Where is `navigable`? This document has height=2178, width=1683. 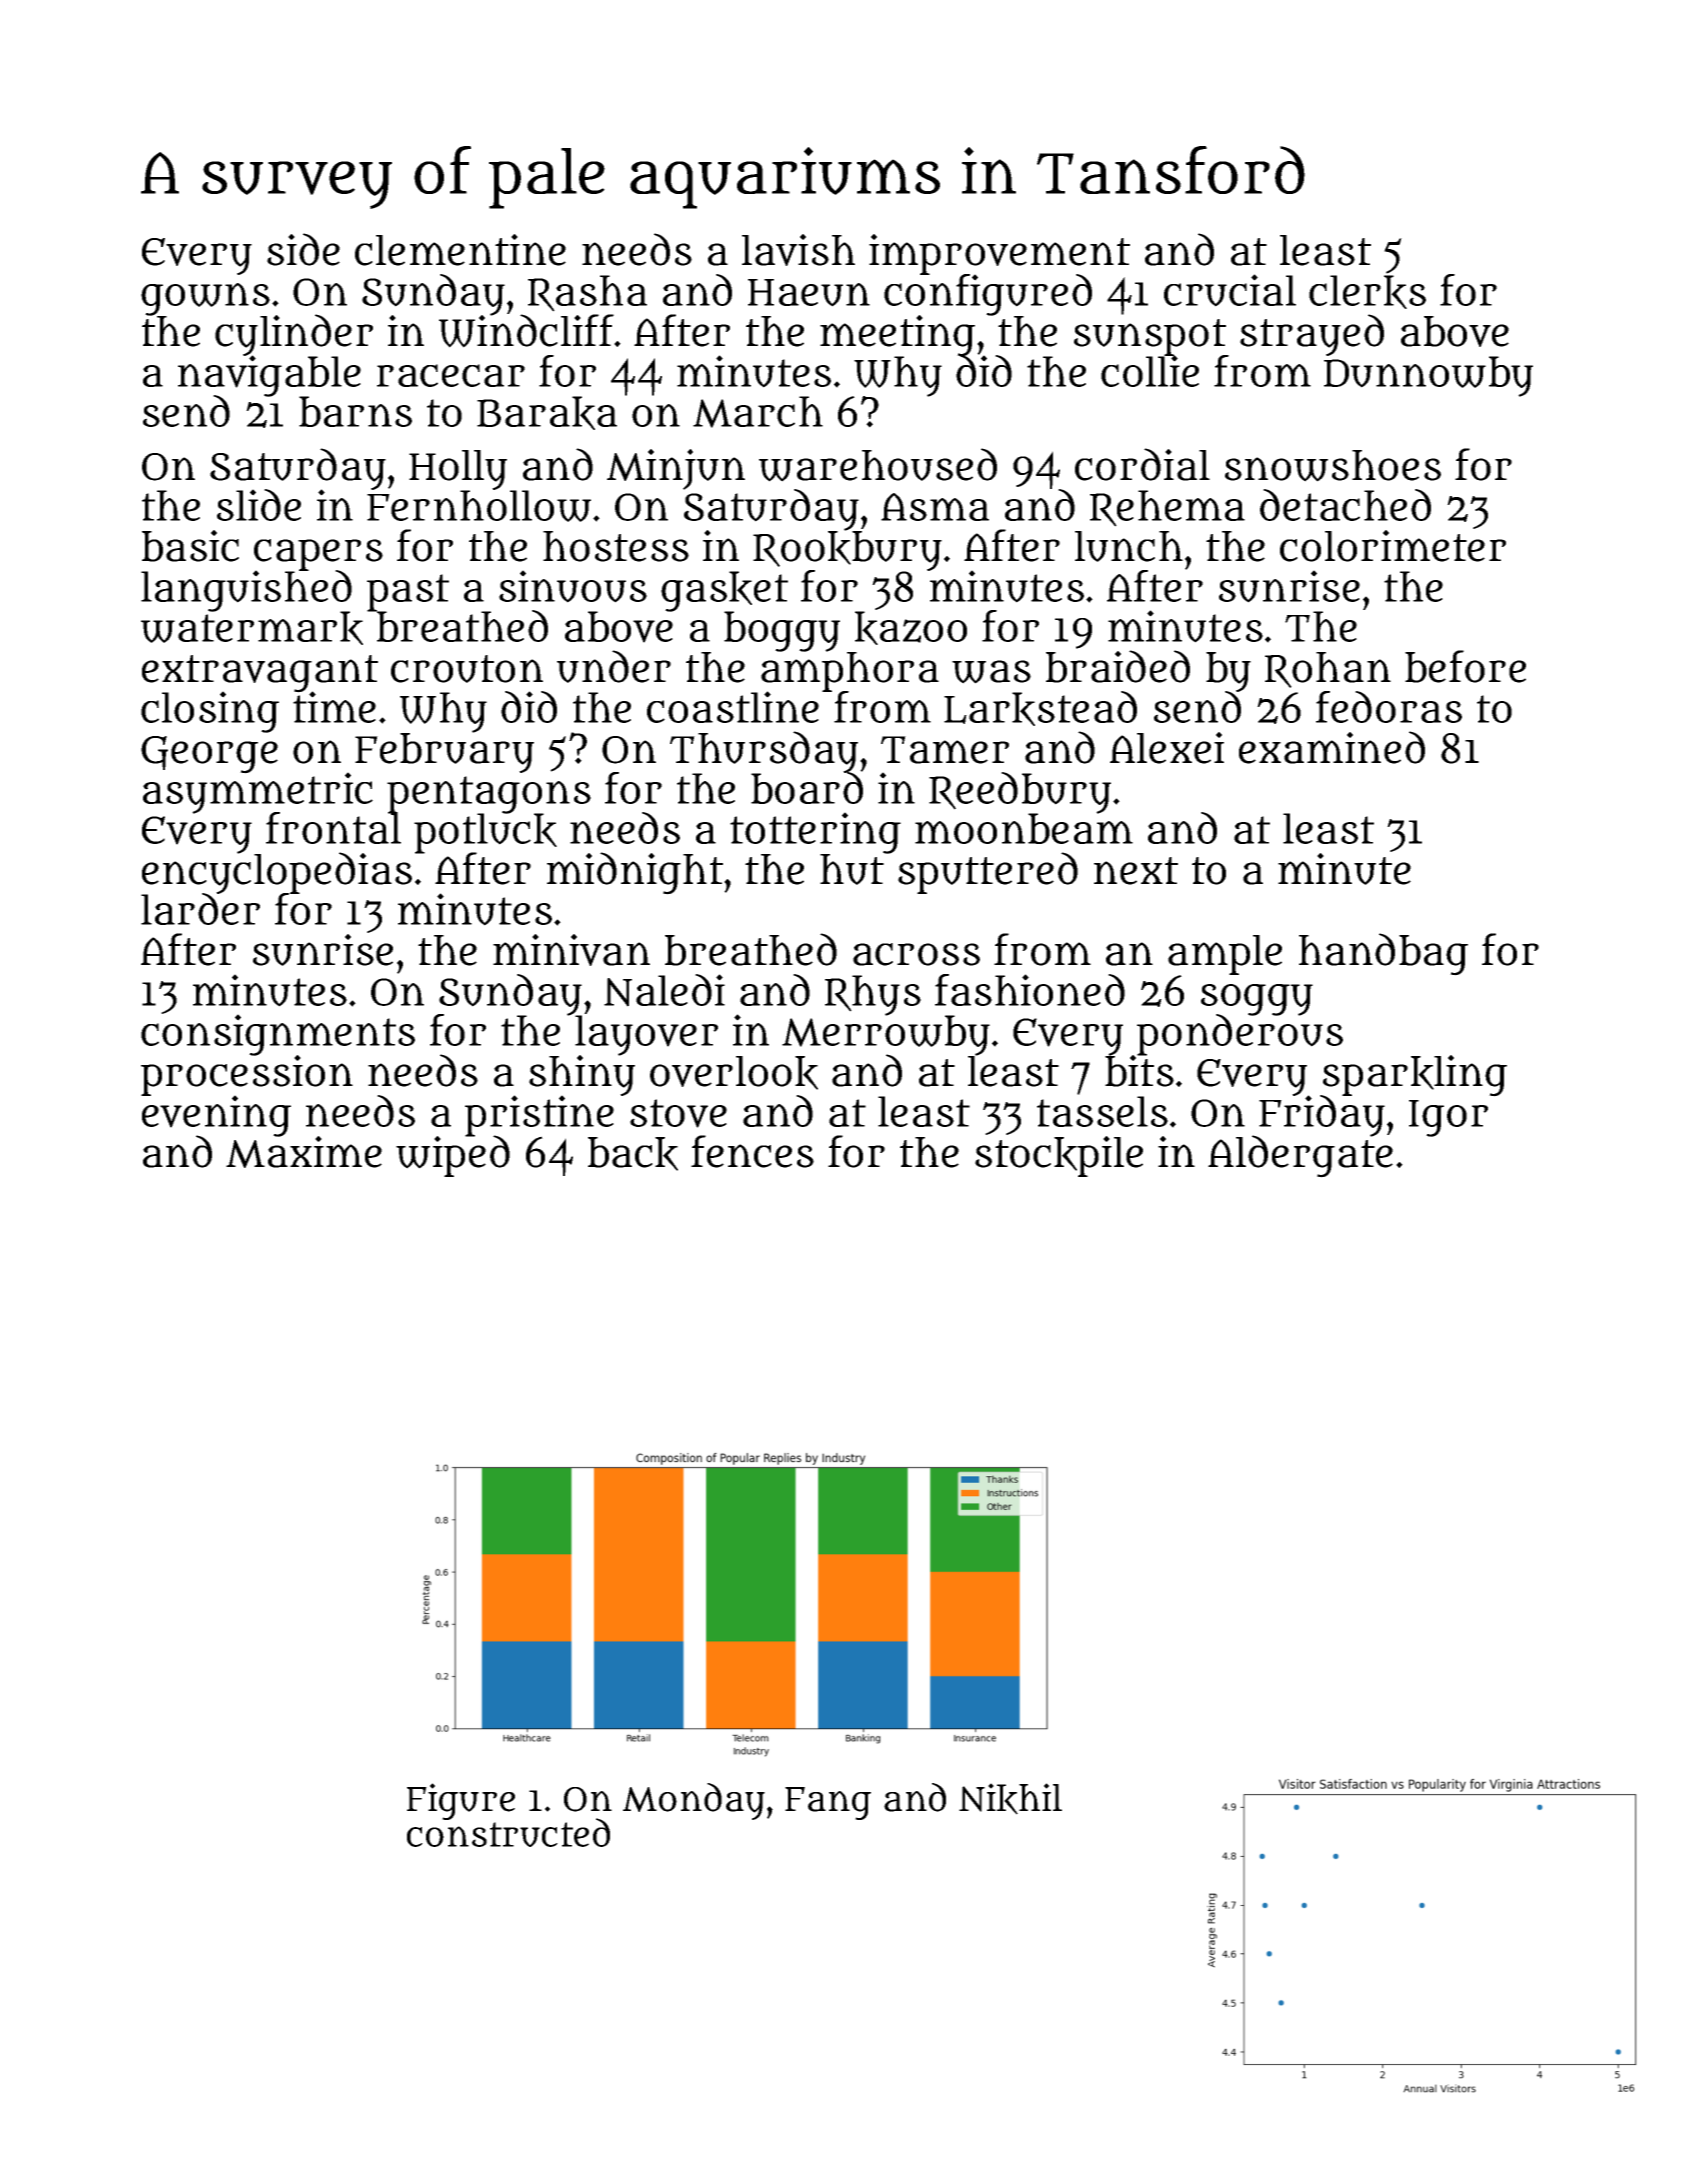
navigable is located at coordinates (269, 376).
